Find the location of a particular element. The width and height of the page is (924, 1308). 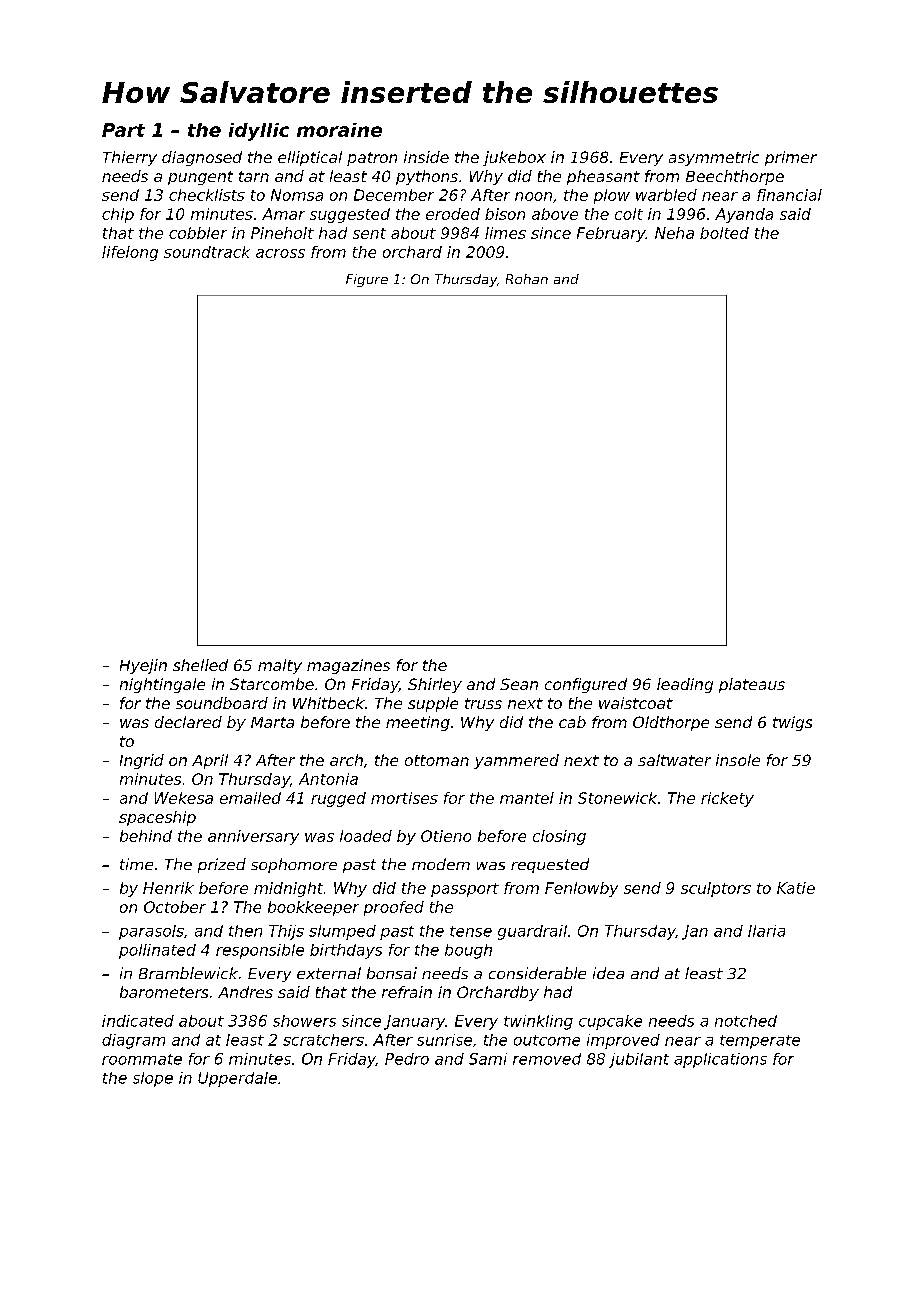

primer is located at coordinates (791, 158).
